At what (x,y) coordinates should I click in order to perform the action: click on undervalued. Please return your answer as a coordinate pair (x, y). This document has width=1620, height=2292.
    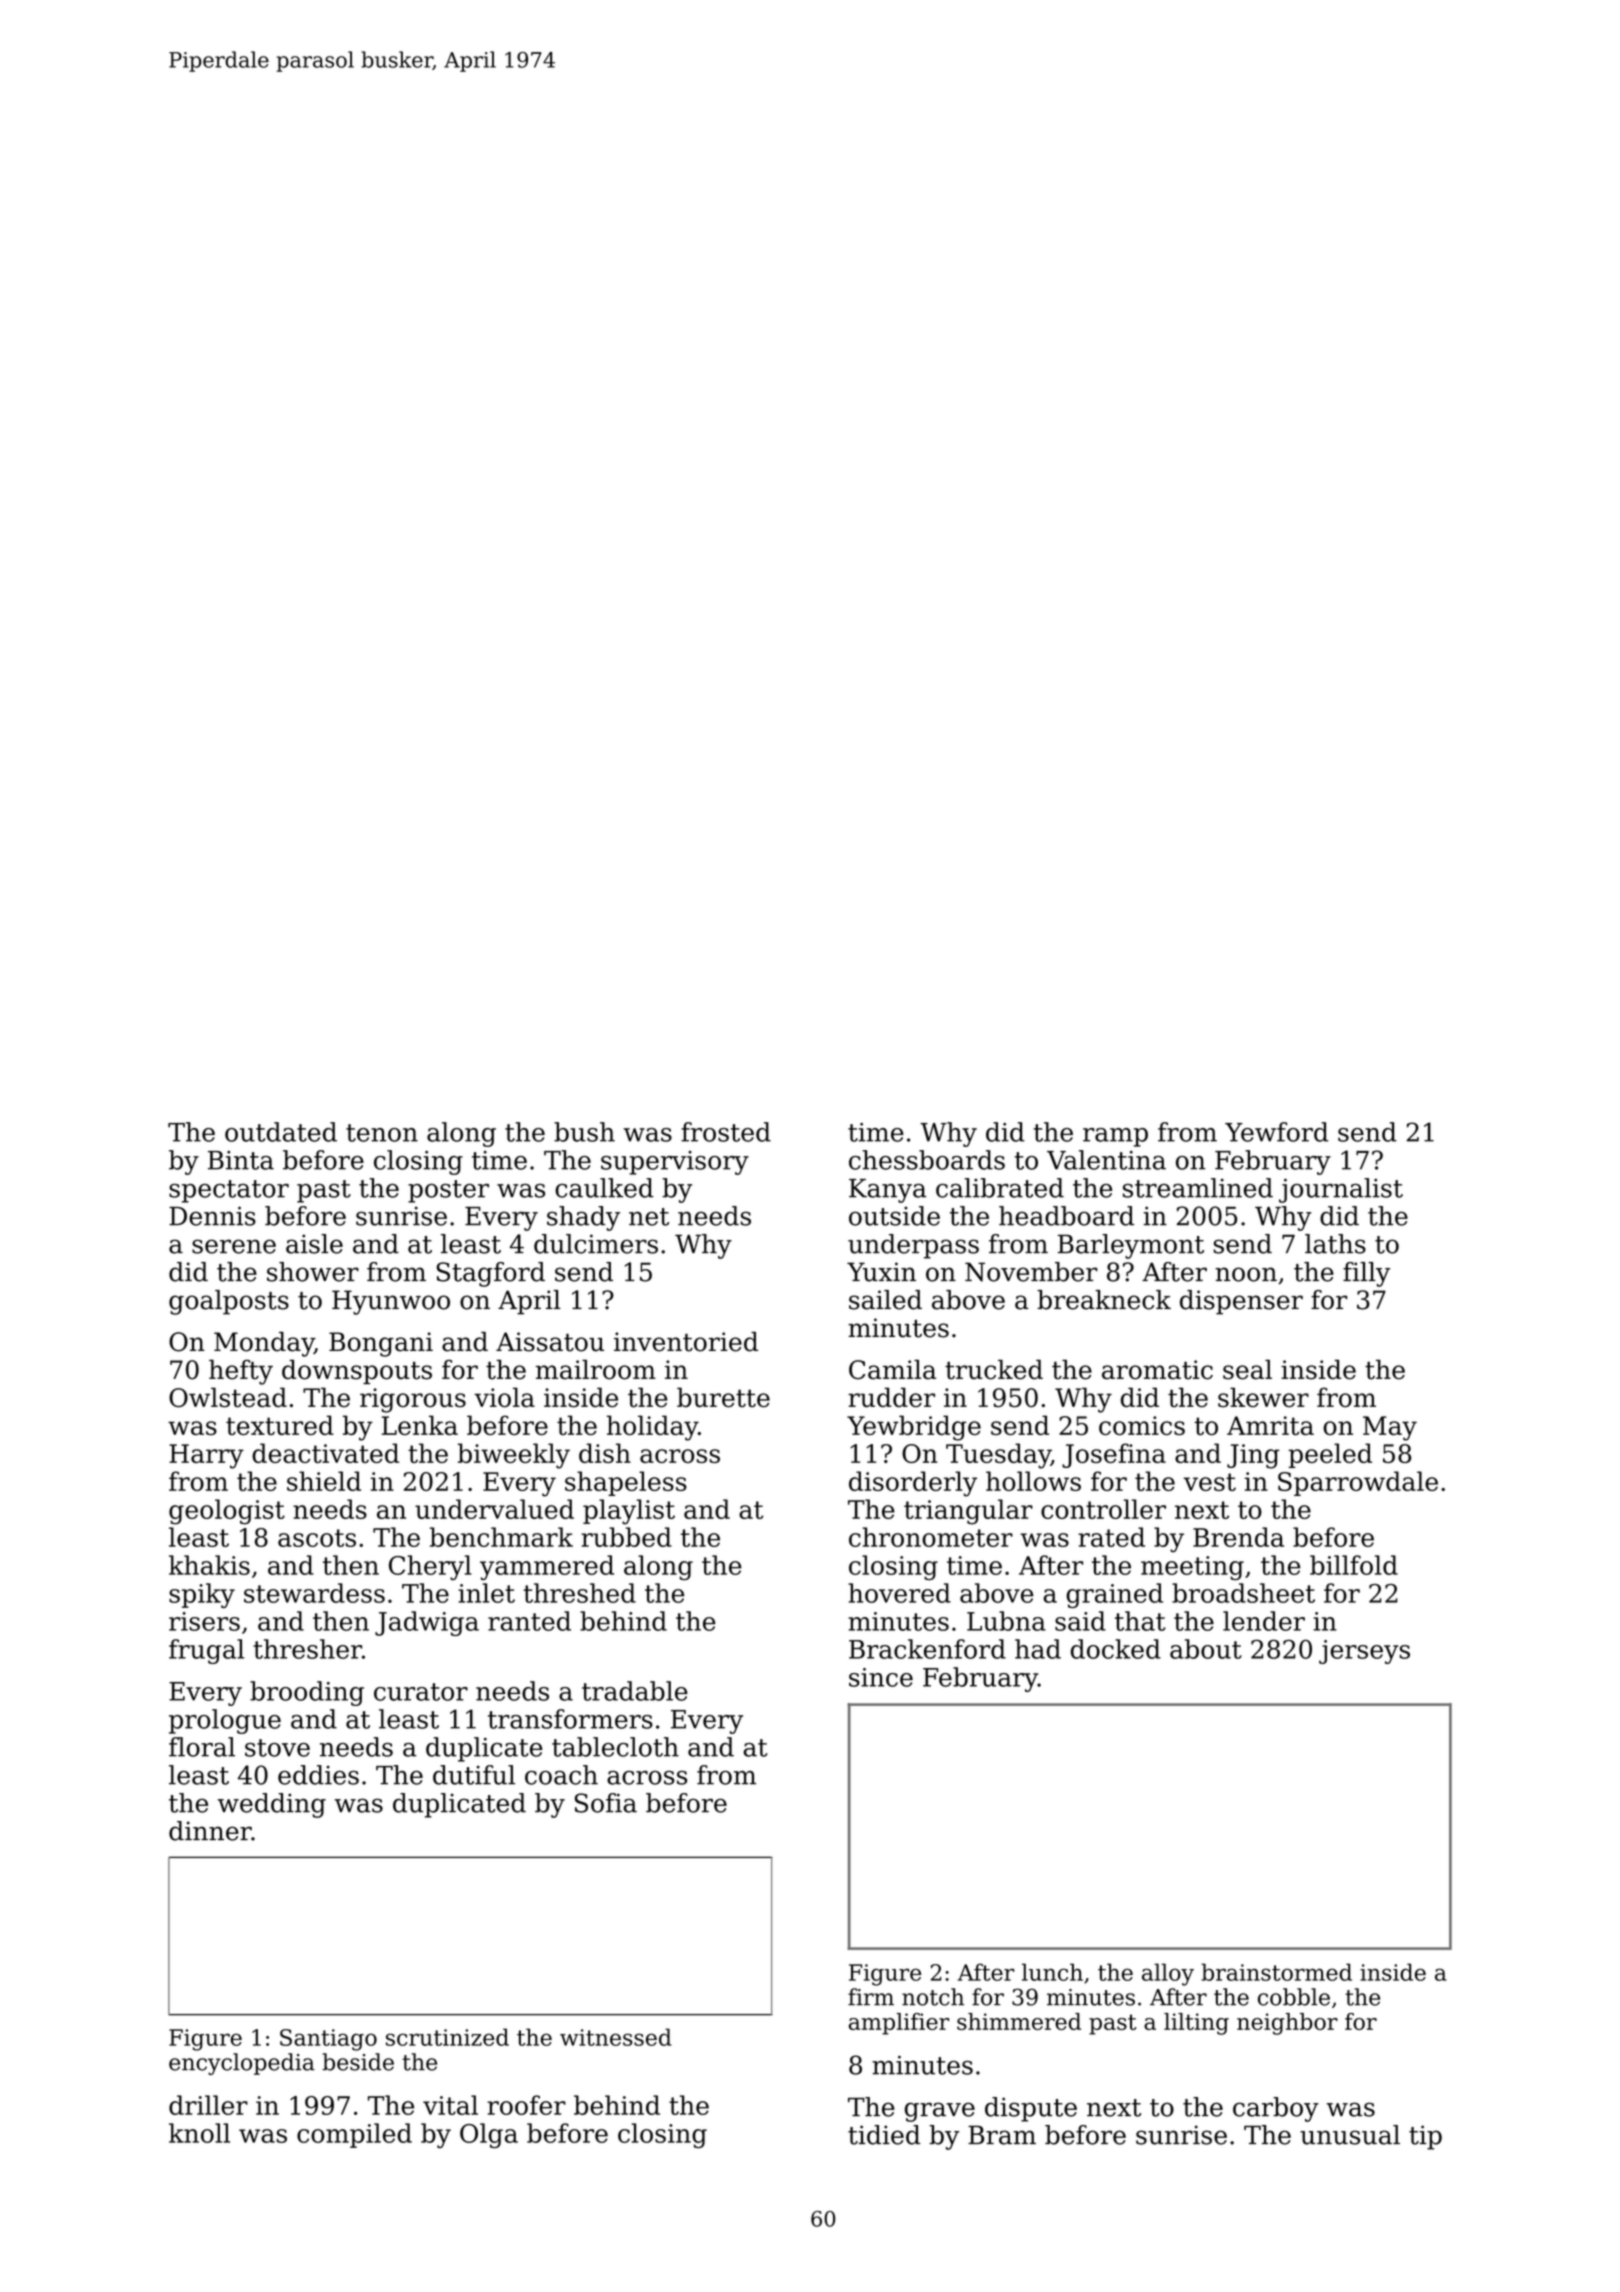
    Looking at the image, I should click on (494, 1509).
